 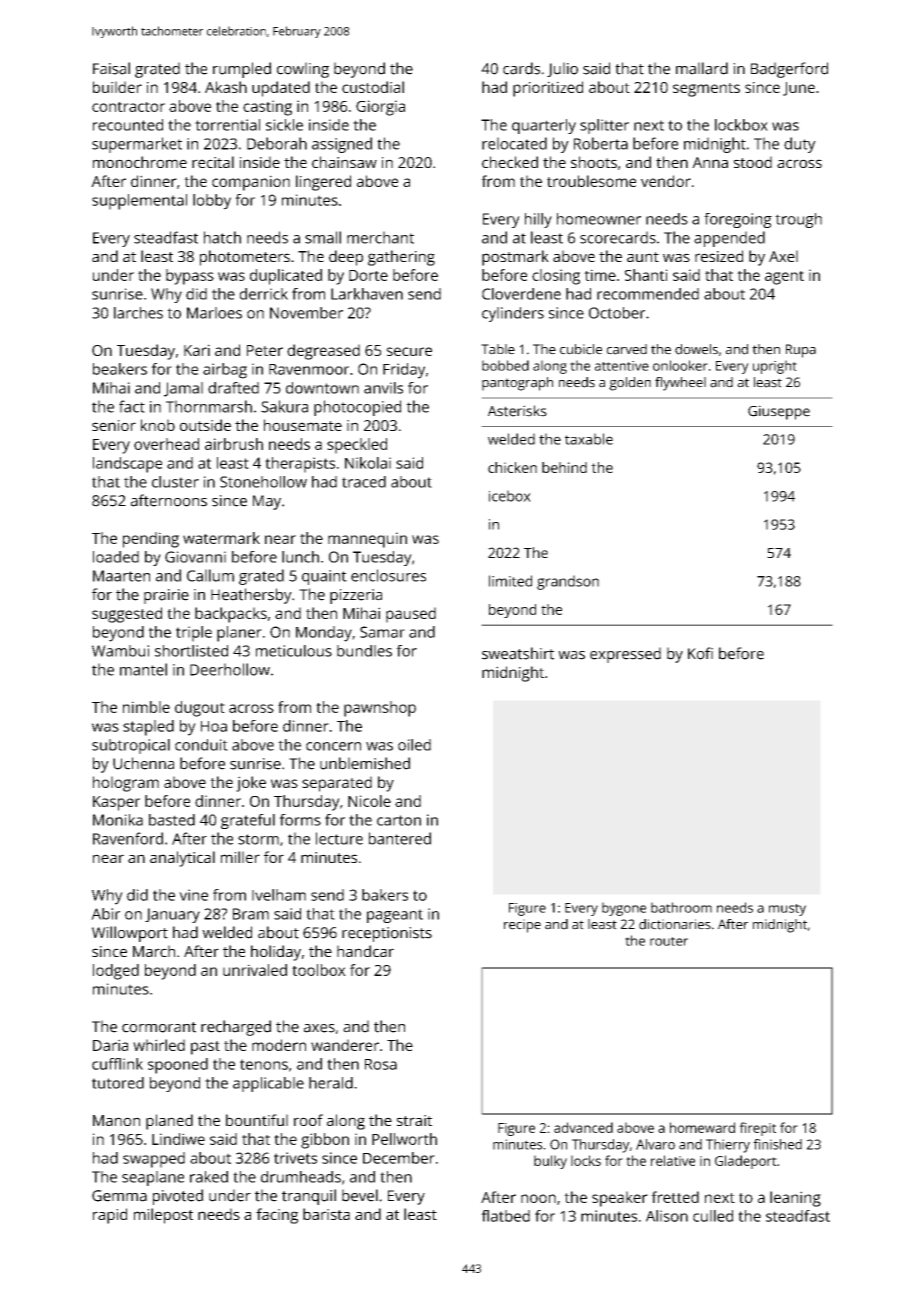 What do you see at coordinates (251, 784) in the screenshot?
I see `joke` at bounding box center [251, 784].
